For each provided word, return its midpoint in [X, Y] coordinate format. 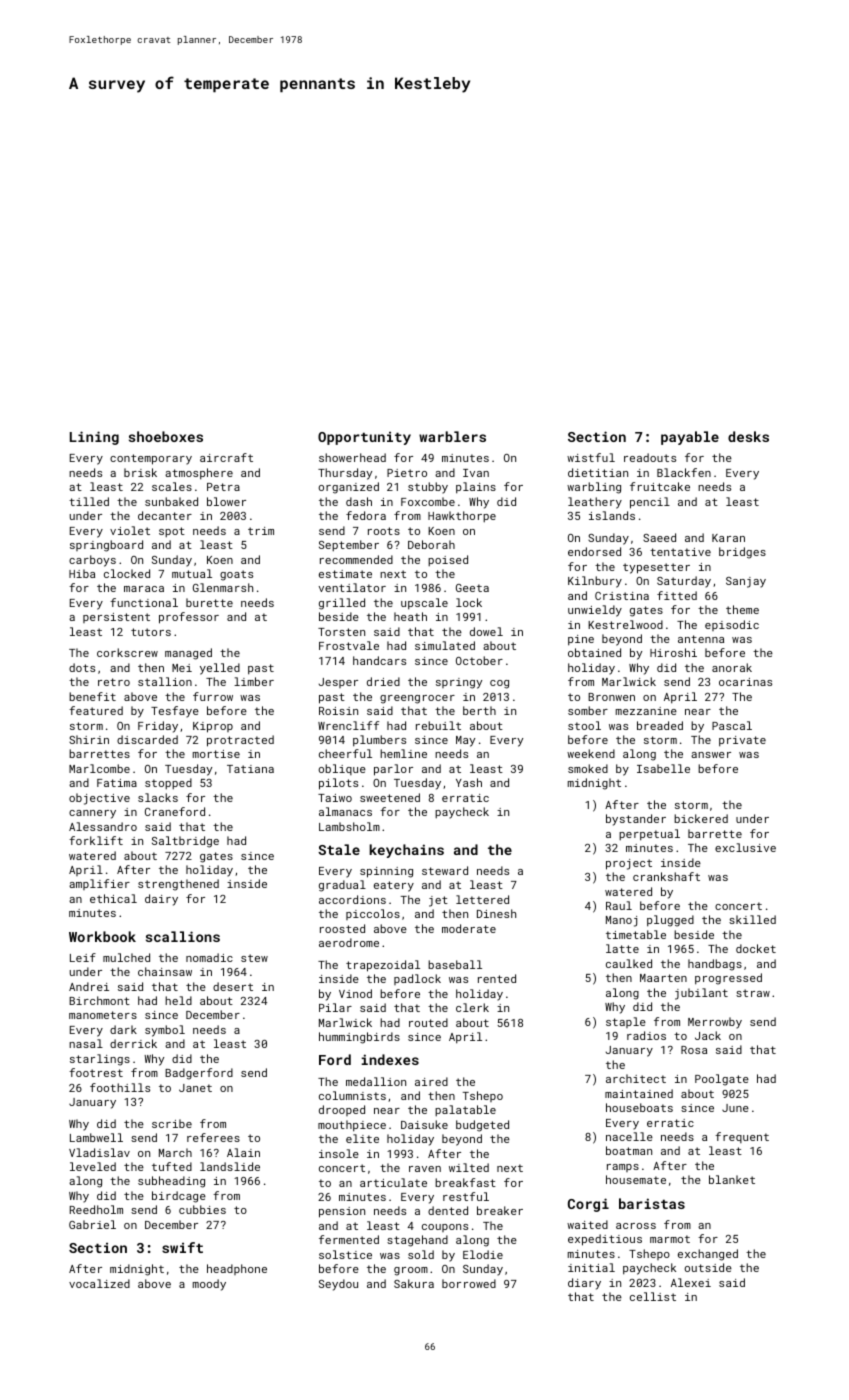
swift [182, 1247]
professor [189, 618]
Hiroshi [673, 652]
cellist [653, 1296]
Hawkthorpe [462, 516]
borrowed [469, 1283]
